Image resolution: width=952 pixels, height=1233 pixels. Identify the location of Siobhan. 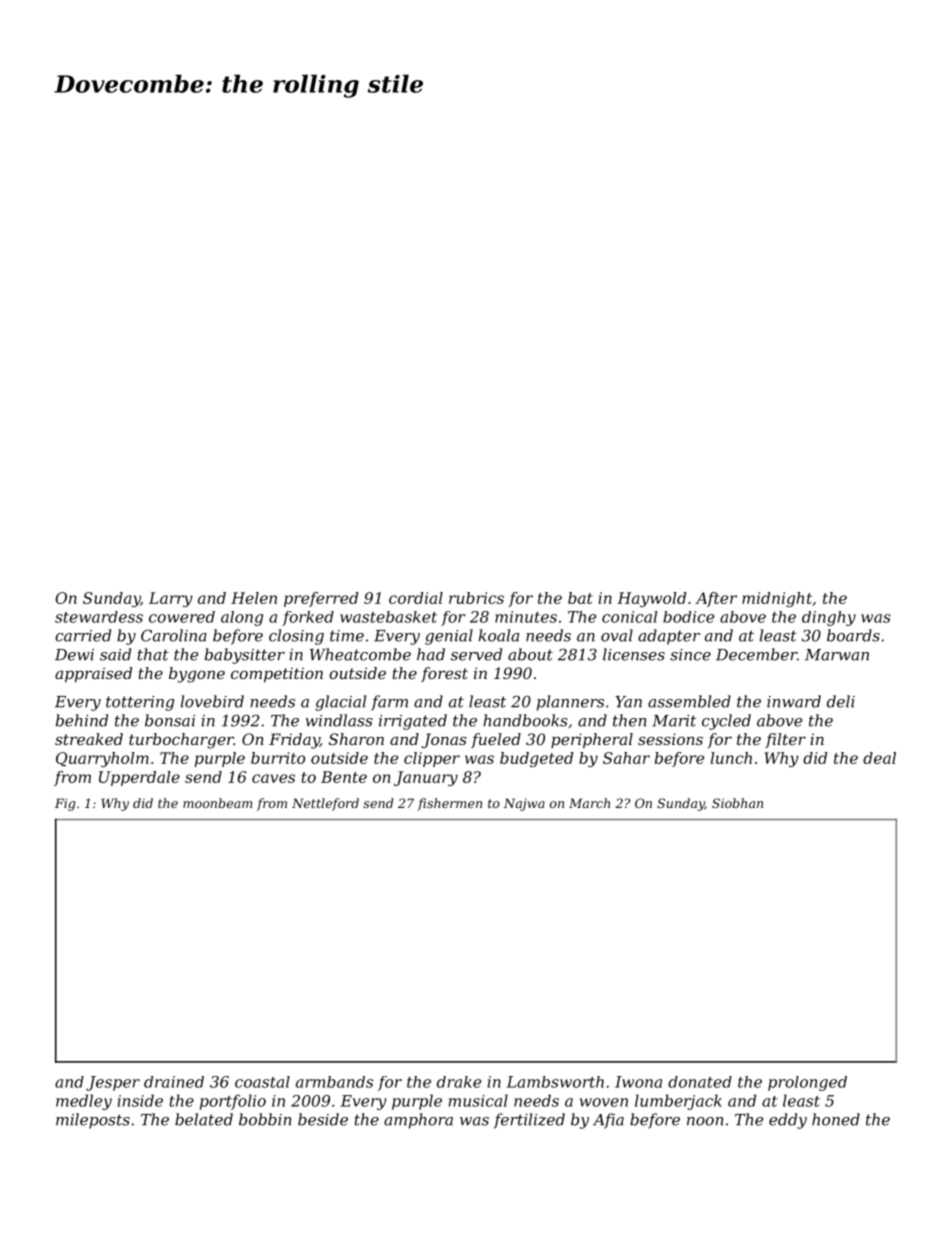
(737, 803).
